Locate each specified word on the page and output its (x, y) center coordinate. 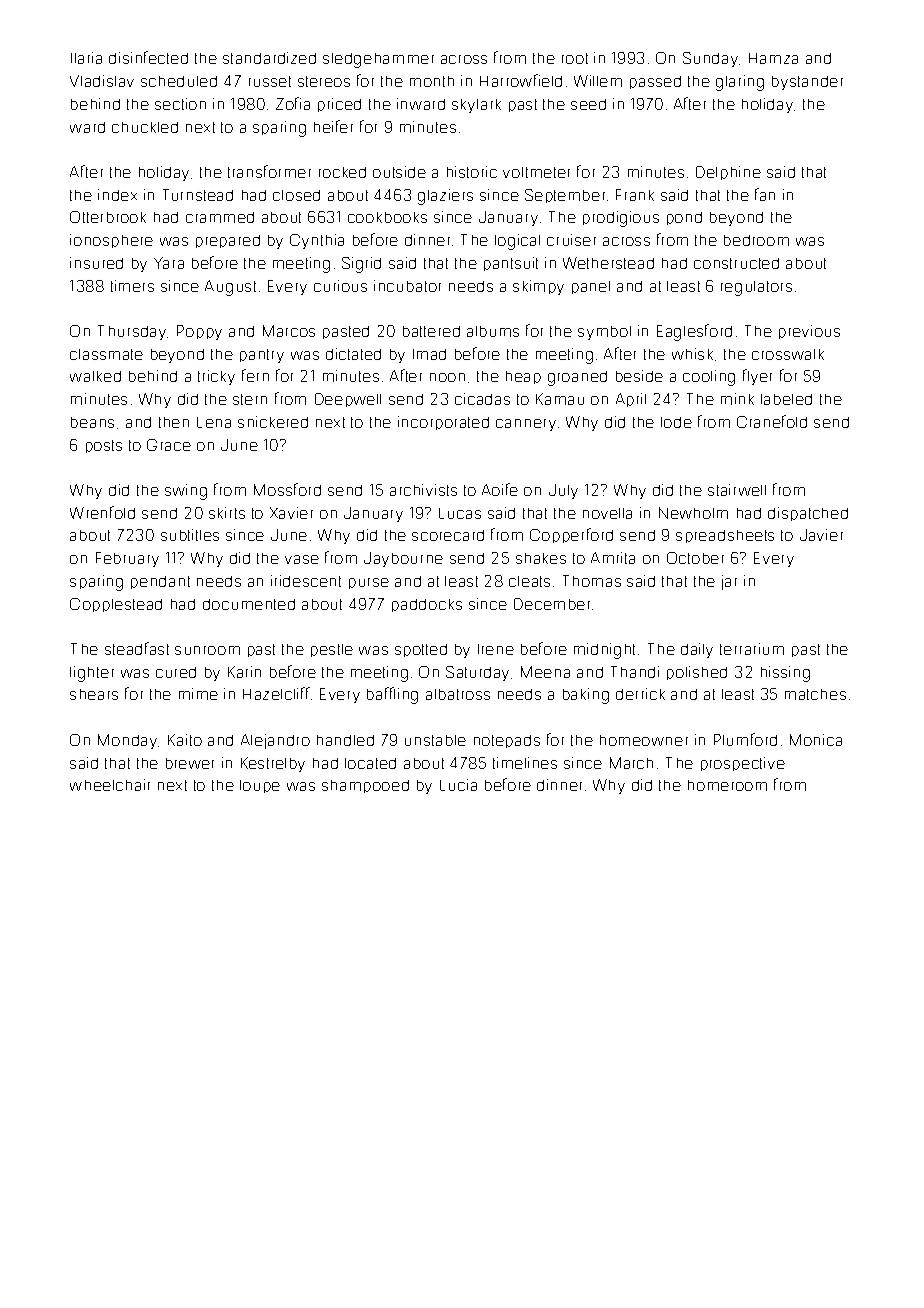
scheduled (179, 81)
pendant (160, 582)
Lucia (458, 785)
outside (399, 172)
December (552, 604)
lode (676, 422)
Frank (635, 195)
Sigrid (361, 265)
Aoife (500, 489)
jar (729, 582)
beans (92, 422)
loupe (260, 786)
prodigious (621, 219)
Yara (169, 263)
